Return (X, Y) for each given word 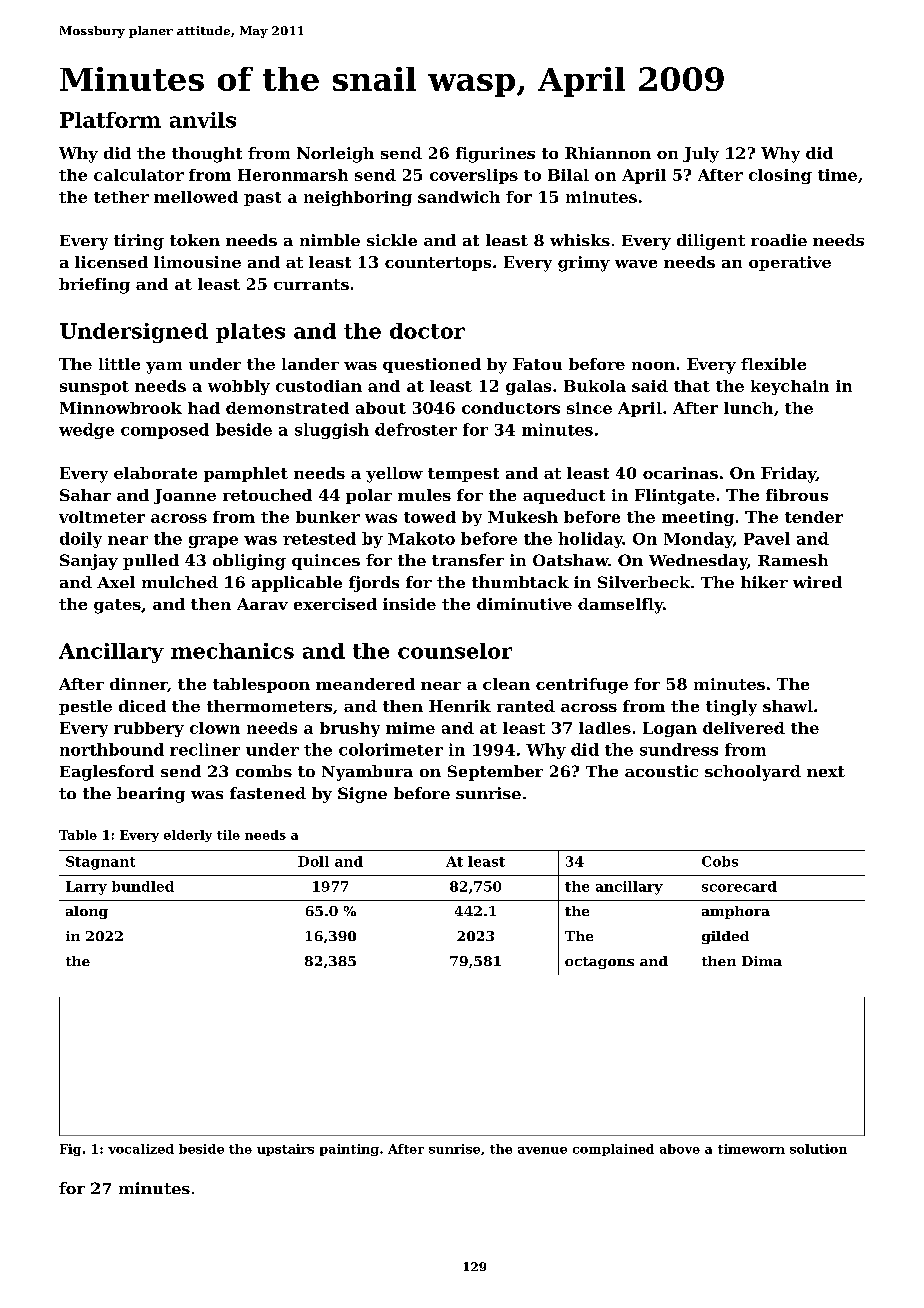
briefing (94, 286)
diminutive (524, 604)
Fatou (537, 364)
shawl (788, 706)
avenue (542, 1150)
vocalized (141, 1149)
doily (81, 540)
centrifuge (582, 686)
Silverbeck (644, 582)
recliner (205, 749)
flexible (773, 364)
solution (818, 1149)
